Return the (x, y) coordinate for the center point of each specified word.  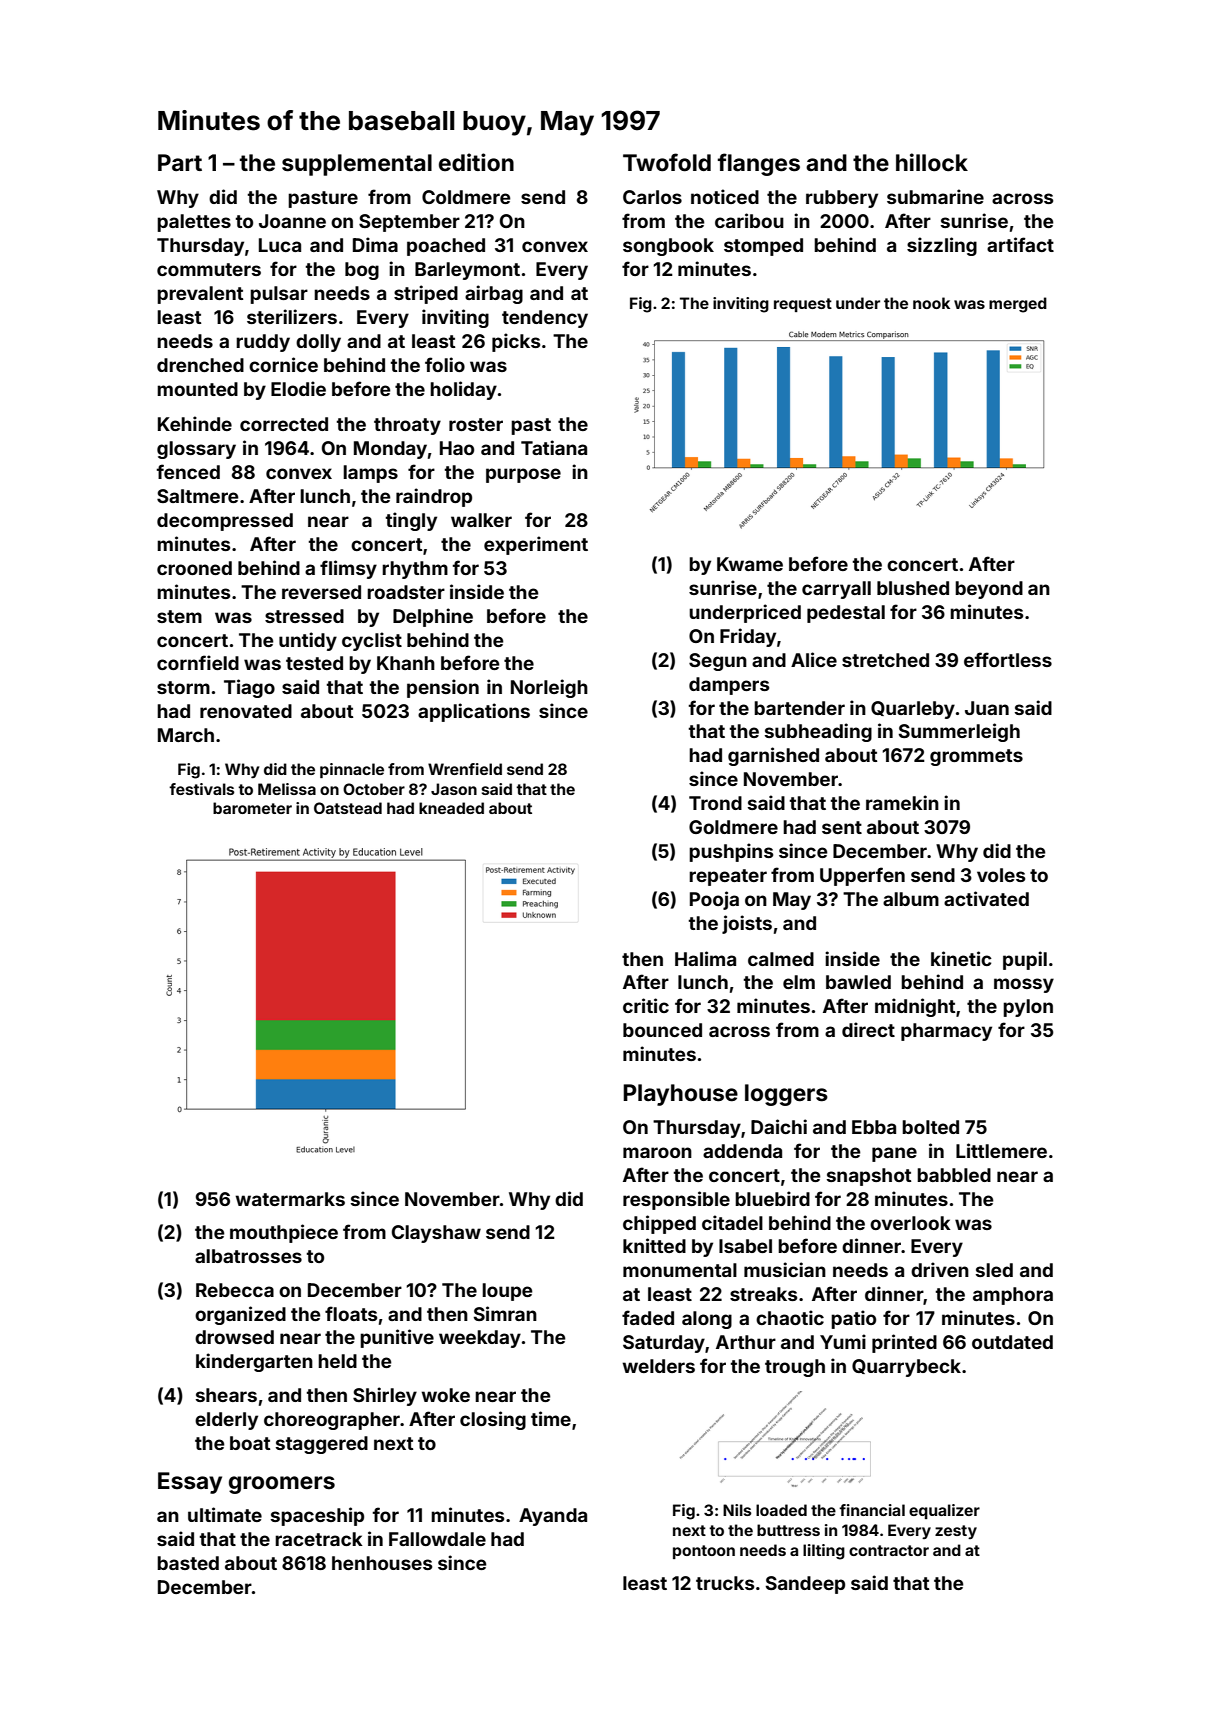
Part (180, 162)
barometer (252, 808)
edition (476, 162)
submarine (935, 196)
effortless (1008, 659)
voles (1001, 875)
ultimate (225, 1514)
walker (481, 520)
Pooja (714, 900)
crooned (194, 568)
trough (795, 1368)
